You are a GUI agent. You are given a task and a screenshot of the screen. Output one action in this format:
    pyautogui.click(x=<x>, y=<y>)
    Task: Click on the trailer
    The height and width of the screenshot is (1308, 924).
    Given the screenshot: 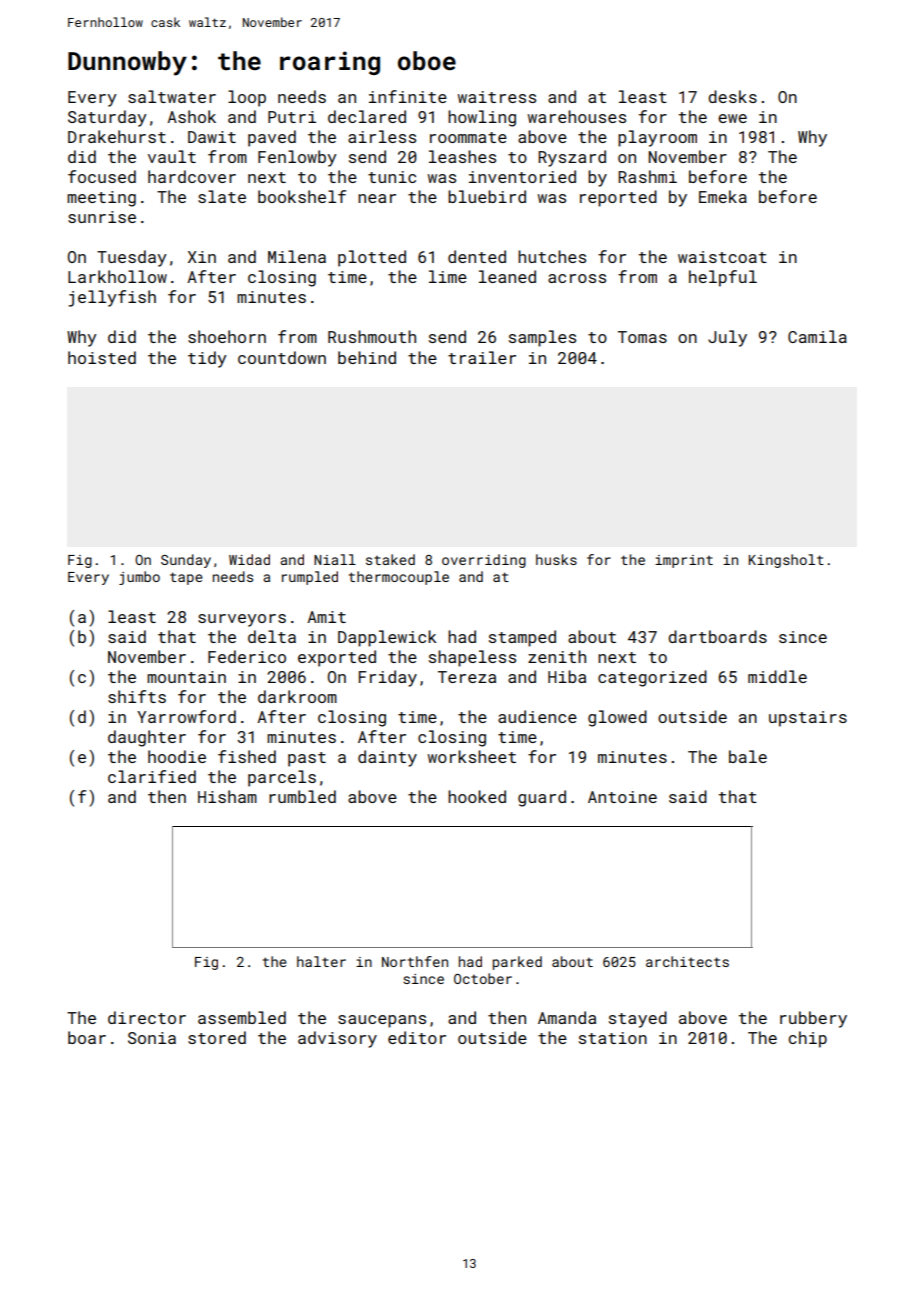 What is the action you would take?
    pyautogui.click(x=482, y=357)
